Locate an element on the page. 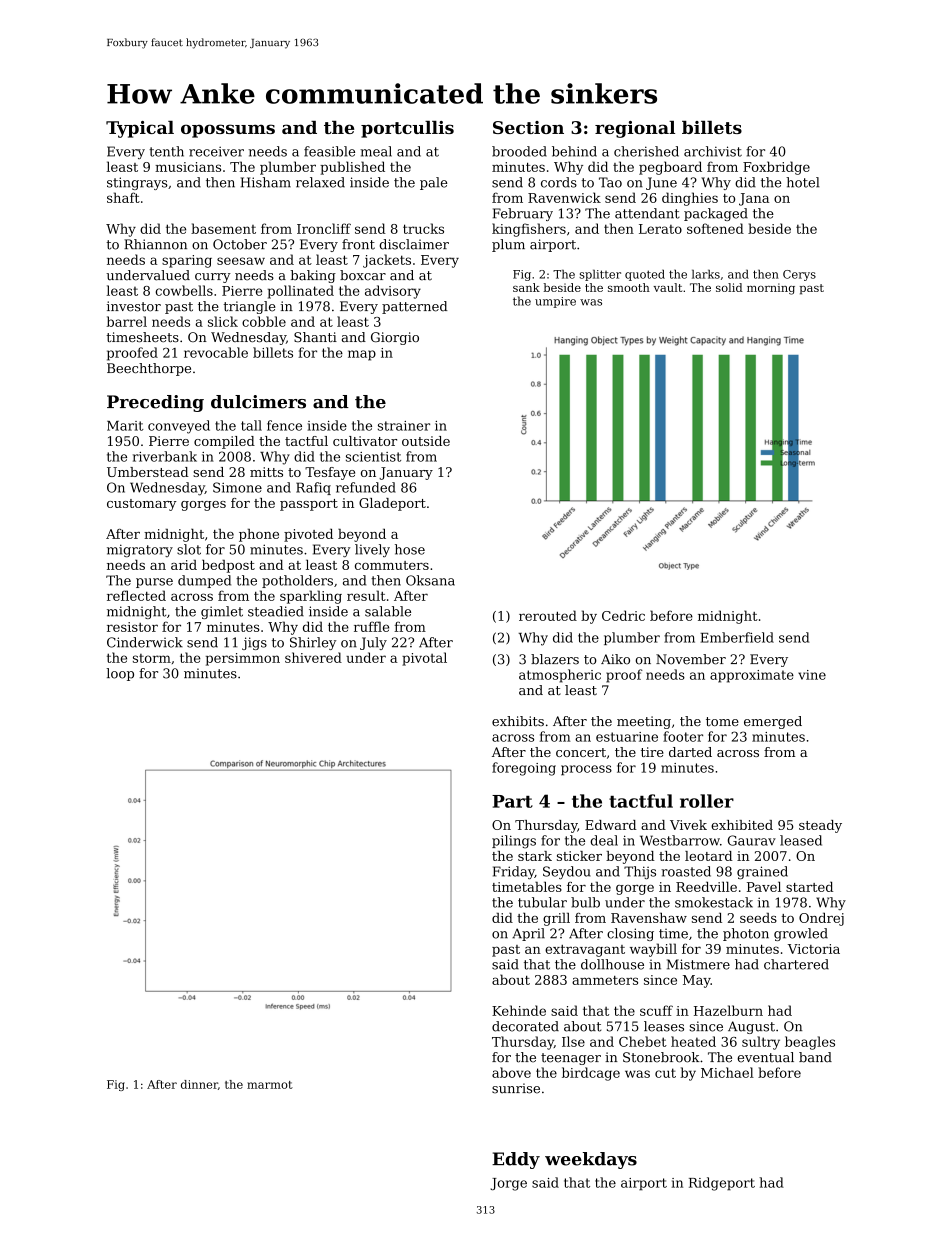  leased is located at coordinates (801, 840).
